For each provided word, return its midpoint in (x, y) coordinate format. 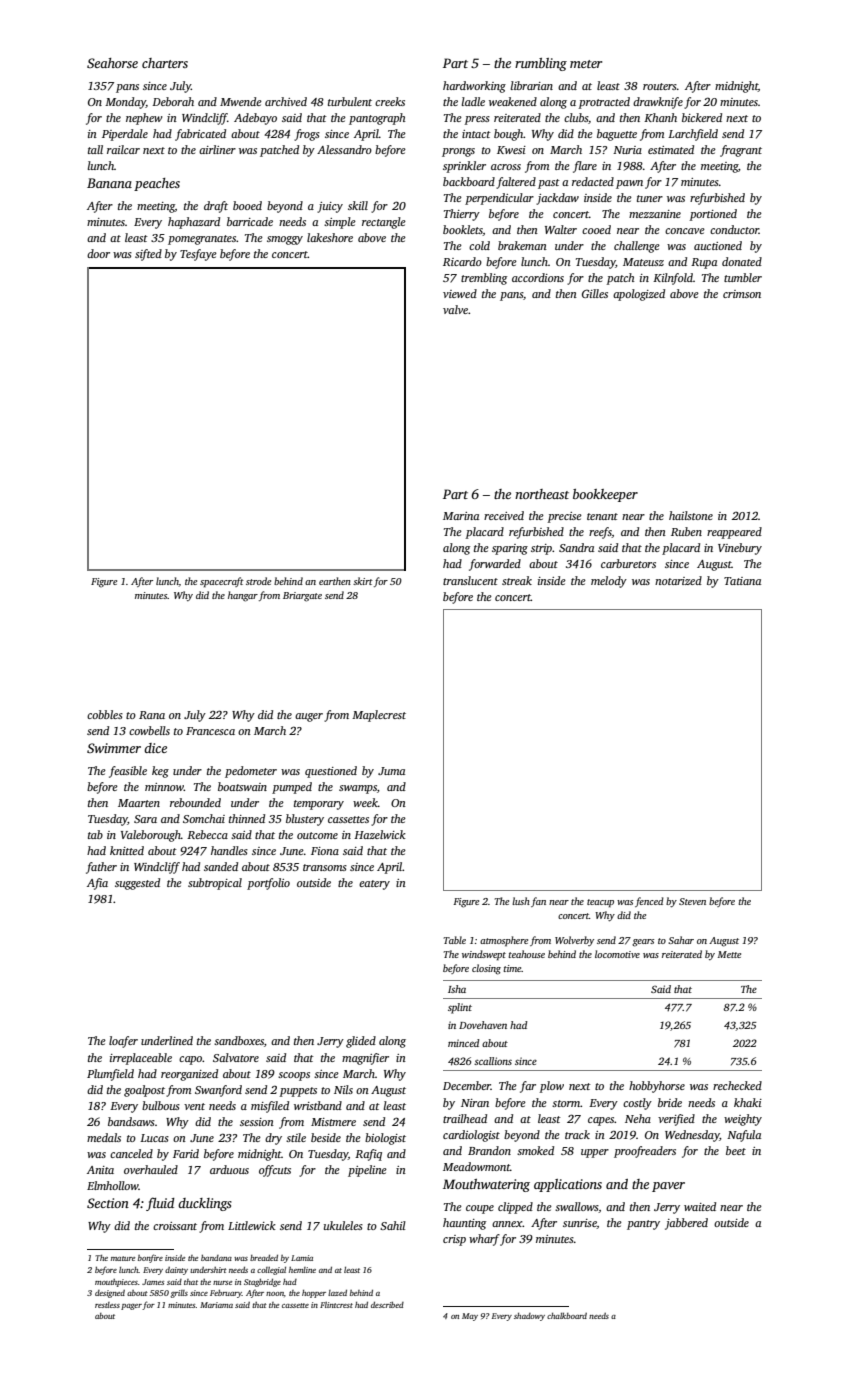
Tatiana (742, 581)
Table (455, 940)
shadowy (529, 1317)
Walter (561, 229)
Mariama (216, 1305)
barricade (250, 221)
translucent (470, 580)
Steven (692, 901)
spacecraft (222, 582)
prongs (458, 152)
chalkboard (567, 1316)
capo (191, 1060)
